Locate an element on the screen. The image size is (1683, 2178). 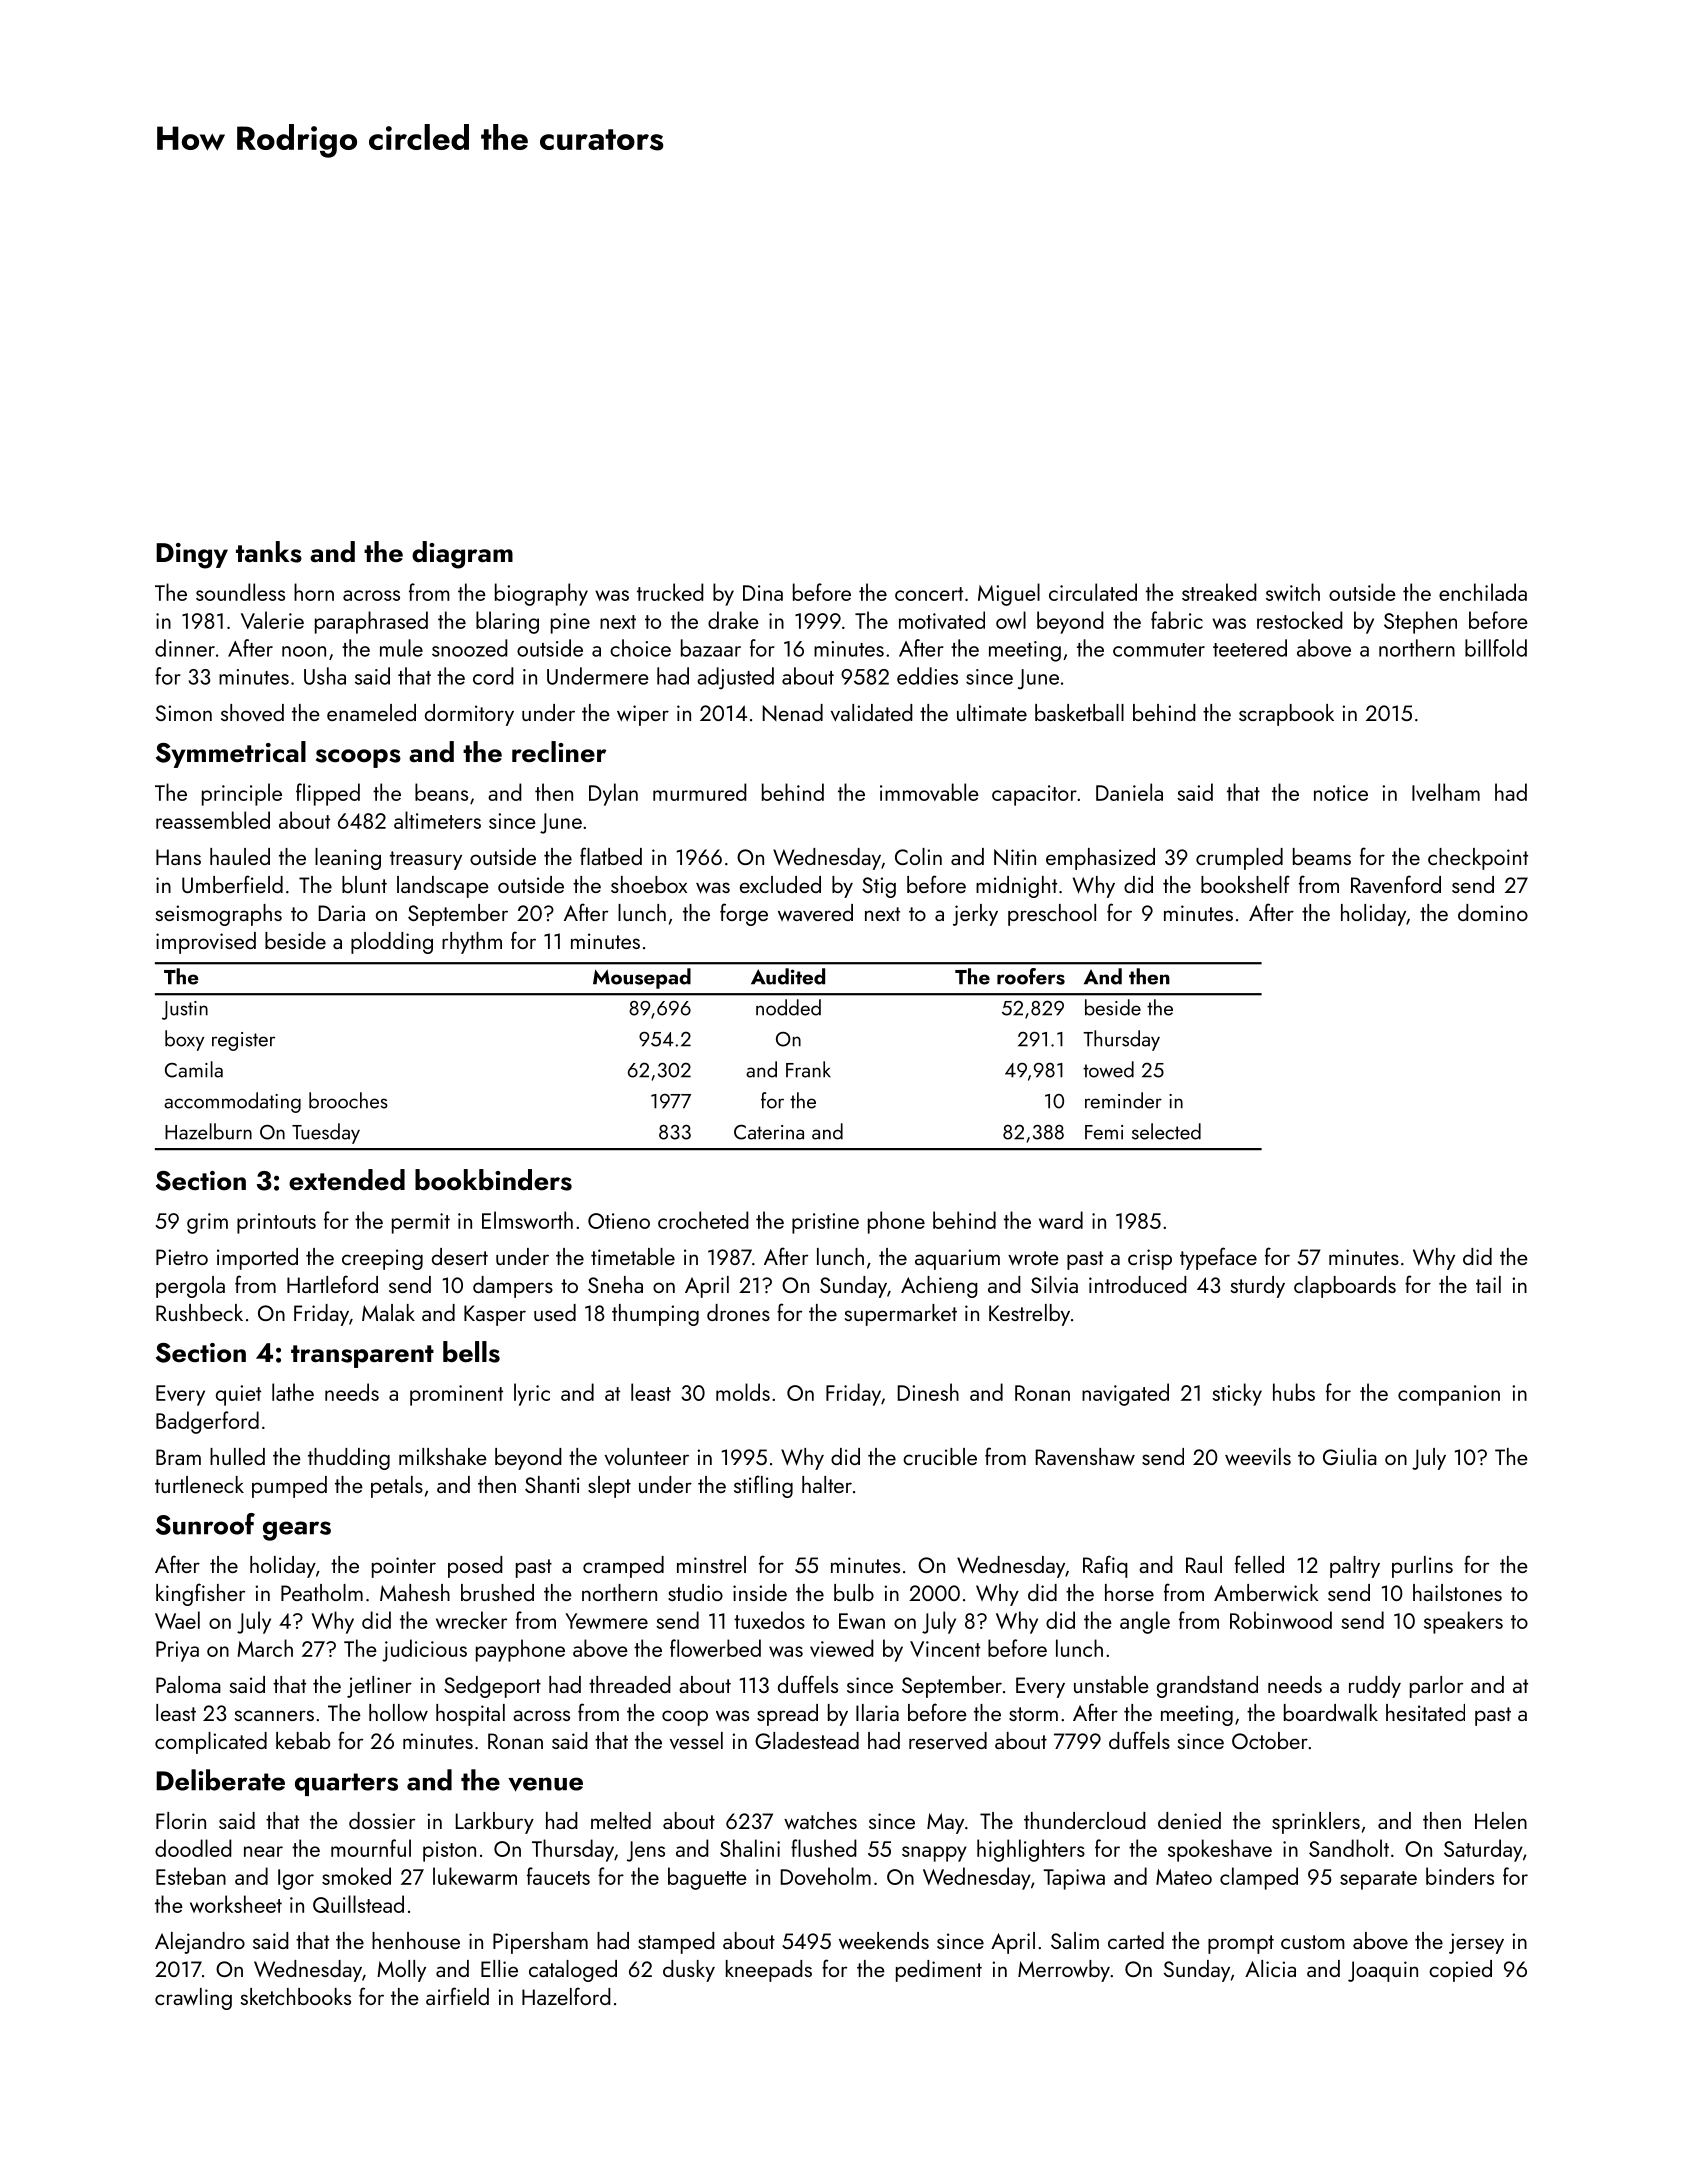
register is located at coordinates (243, 1041).
